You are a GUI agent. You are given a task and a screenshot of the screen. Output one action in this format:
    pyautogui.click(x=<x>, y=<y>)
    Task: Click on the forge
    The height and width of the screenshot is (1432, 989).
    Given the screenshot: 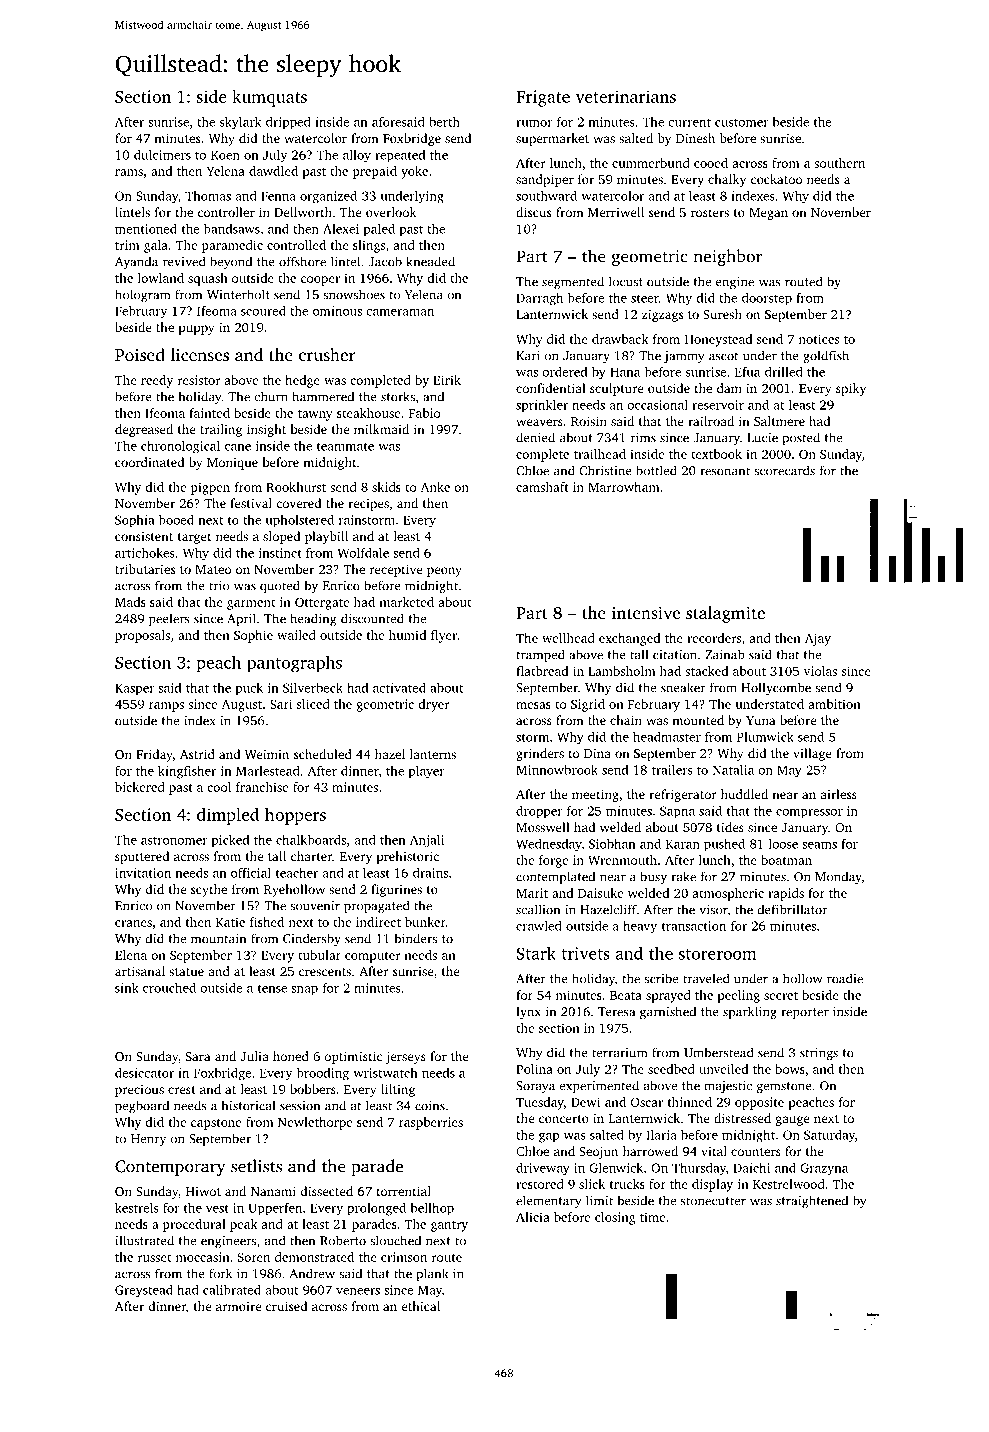 What is the action you would take?
    pyautogui.click(x=553, y=861)
